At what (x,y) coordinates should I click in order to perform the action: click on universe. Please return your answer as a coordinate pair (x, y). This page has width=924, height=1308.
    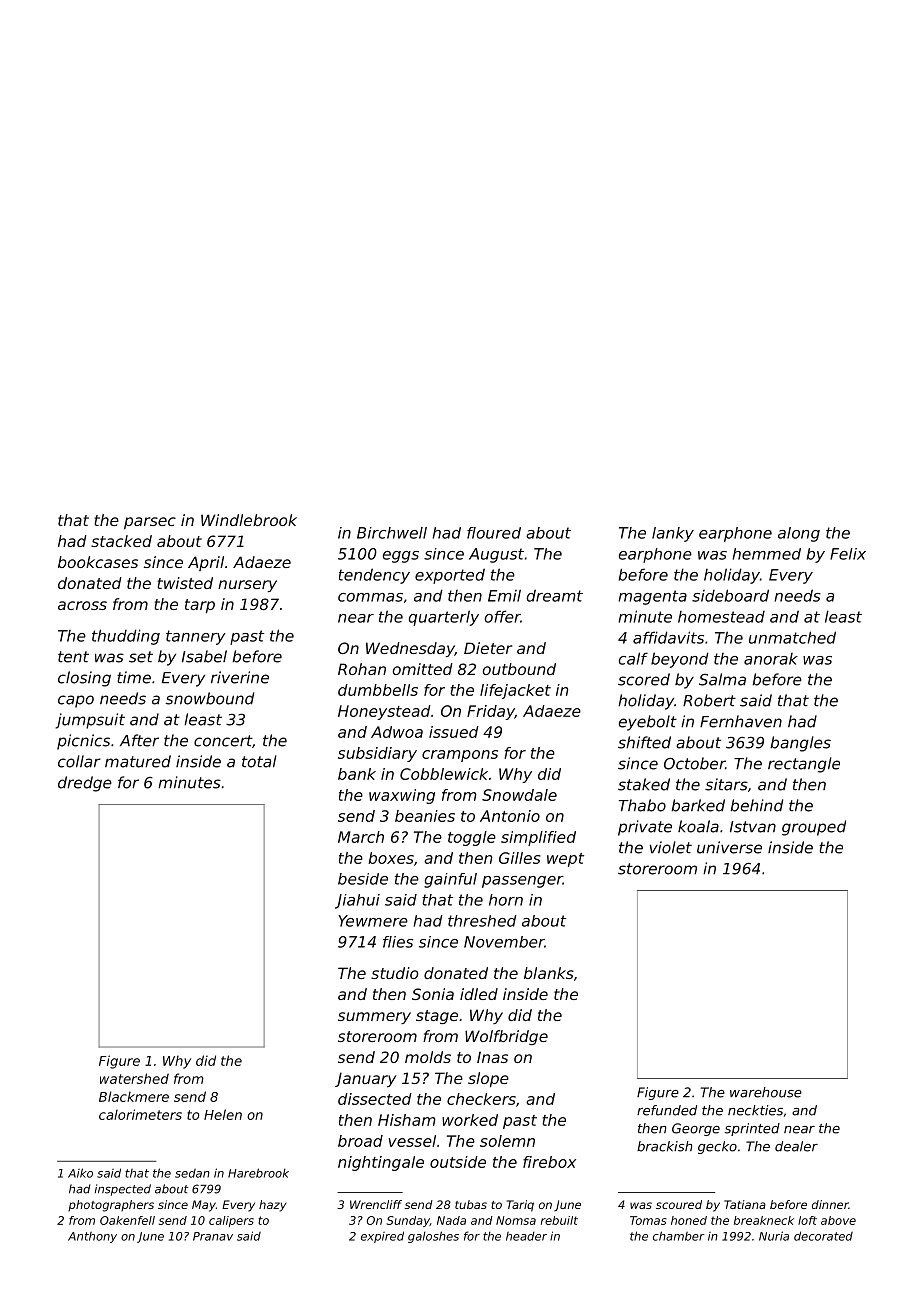
    Looking at the image, I should click on (729, 847).
